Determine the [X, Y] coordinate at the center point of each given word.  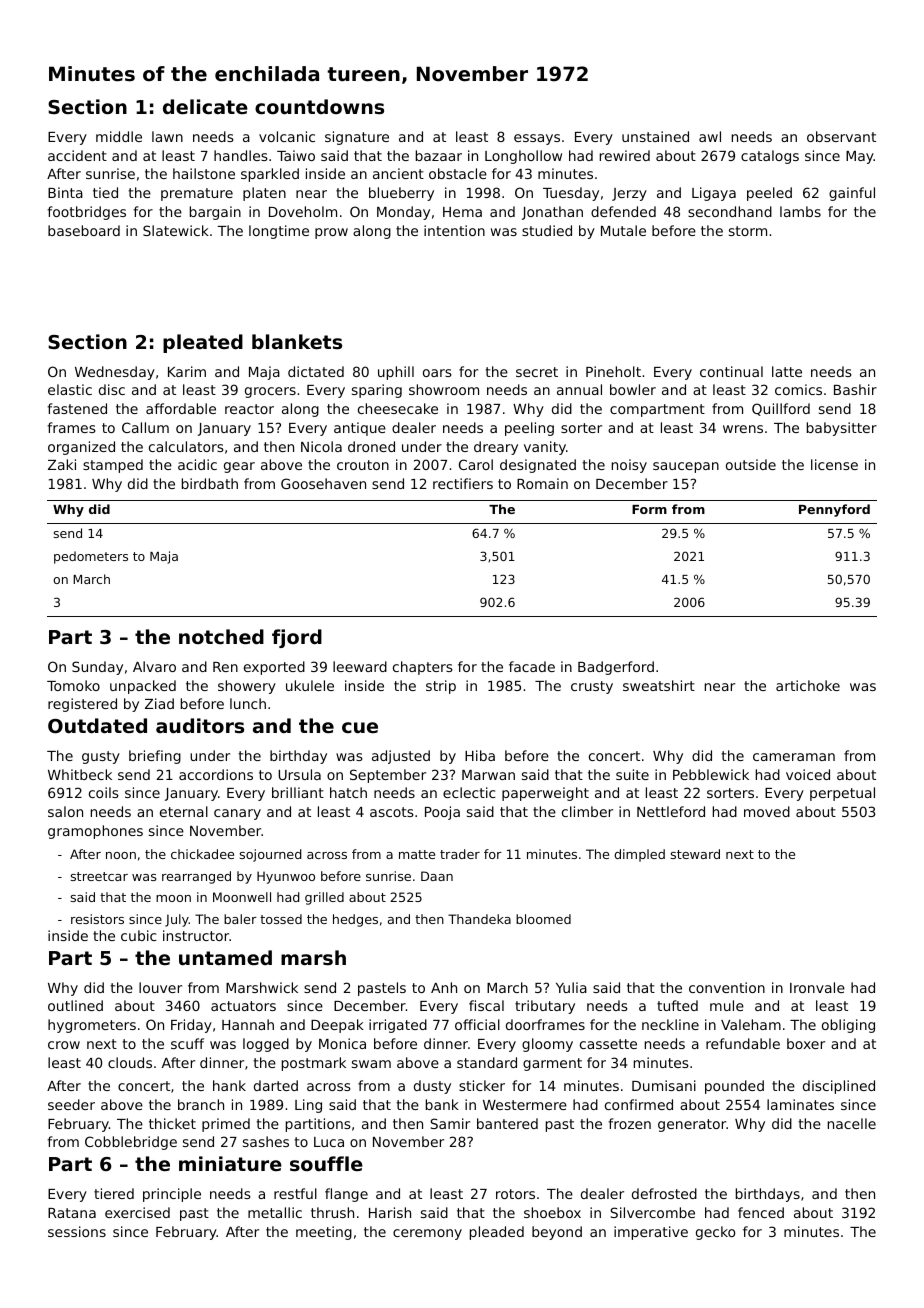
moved [767, 811]
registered [82, 705]
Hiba [480, 755]
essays [537, 139]
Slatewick [176, 230]
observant [841, 136]
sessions [77, 1231]
